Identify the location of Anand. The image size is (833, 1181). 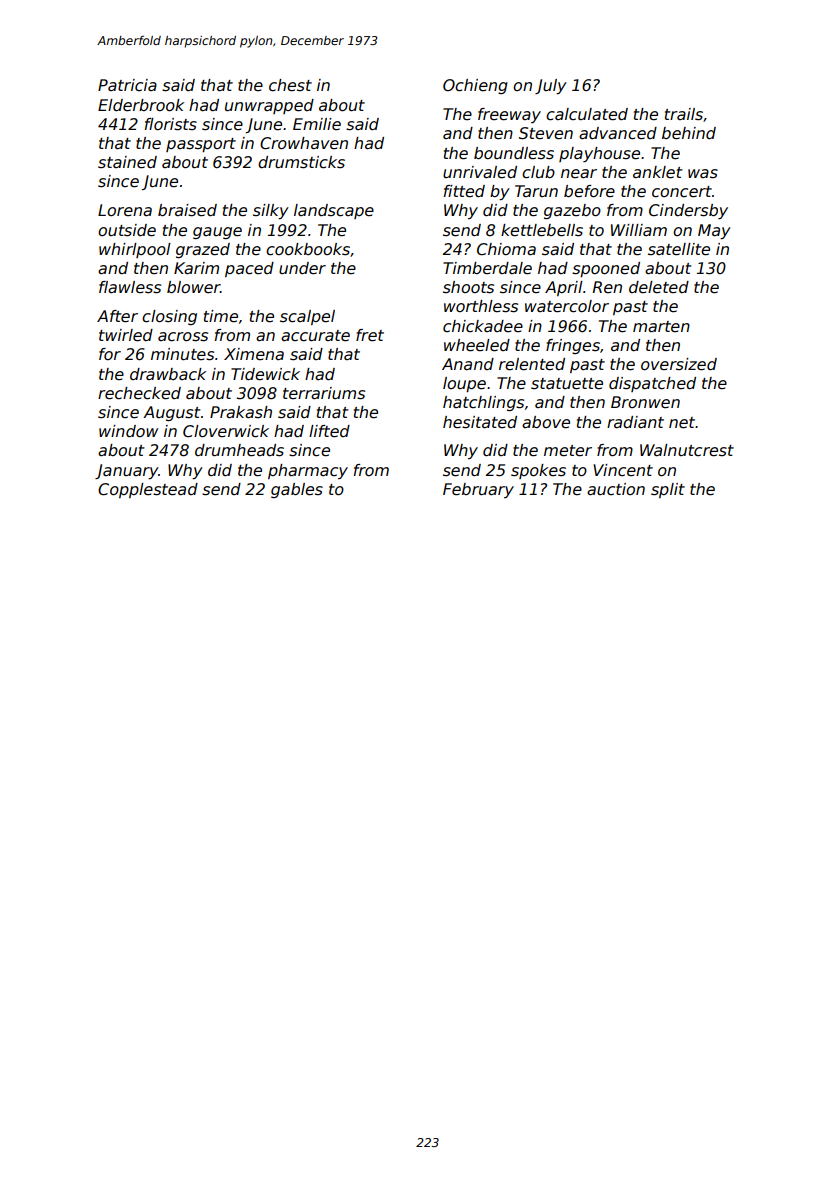
(468, 364).
